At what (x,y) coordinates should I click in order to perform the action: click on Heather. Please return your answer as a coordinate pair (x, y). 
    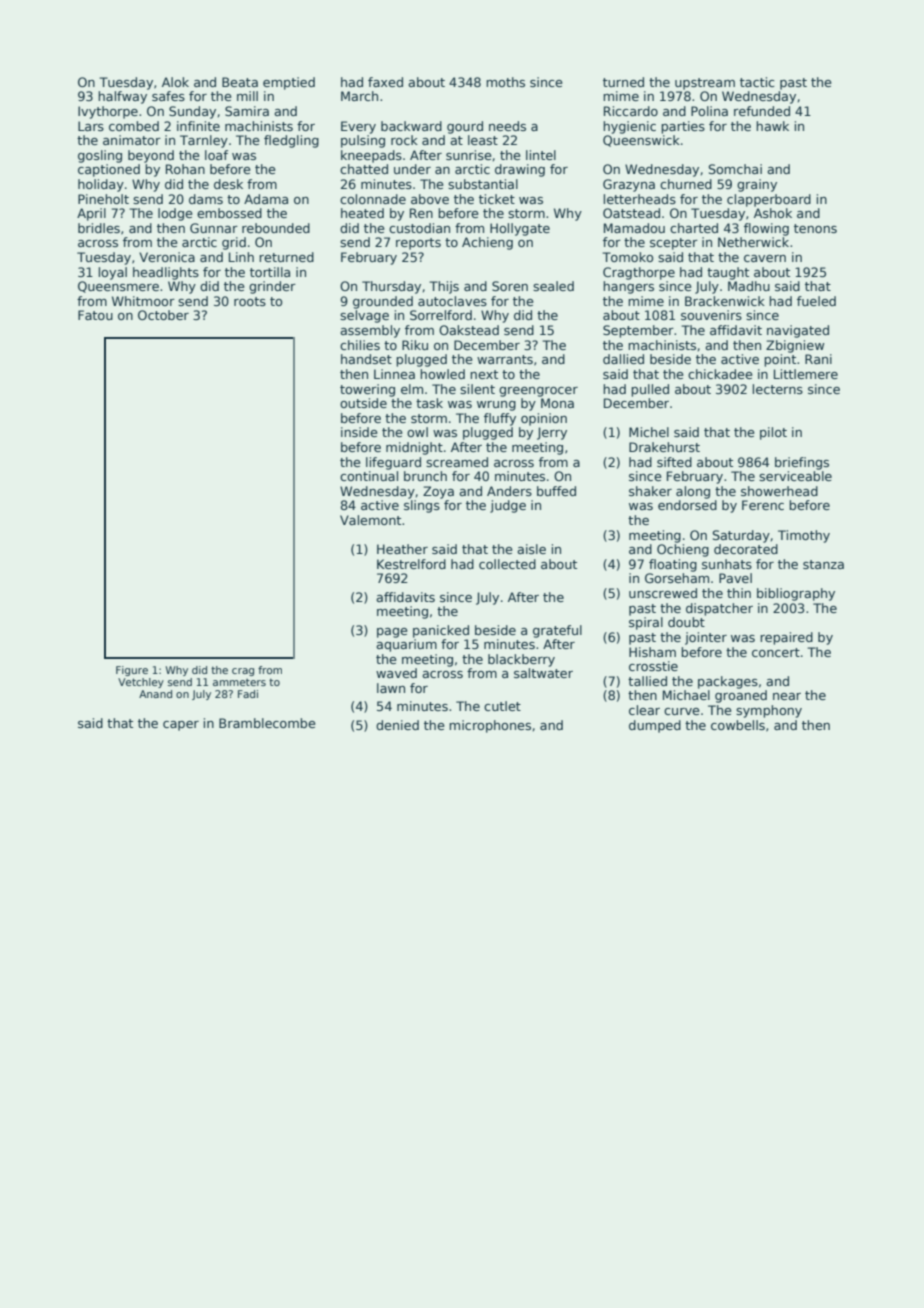
    Looking at the image, I should click on (402, 549).
